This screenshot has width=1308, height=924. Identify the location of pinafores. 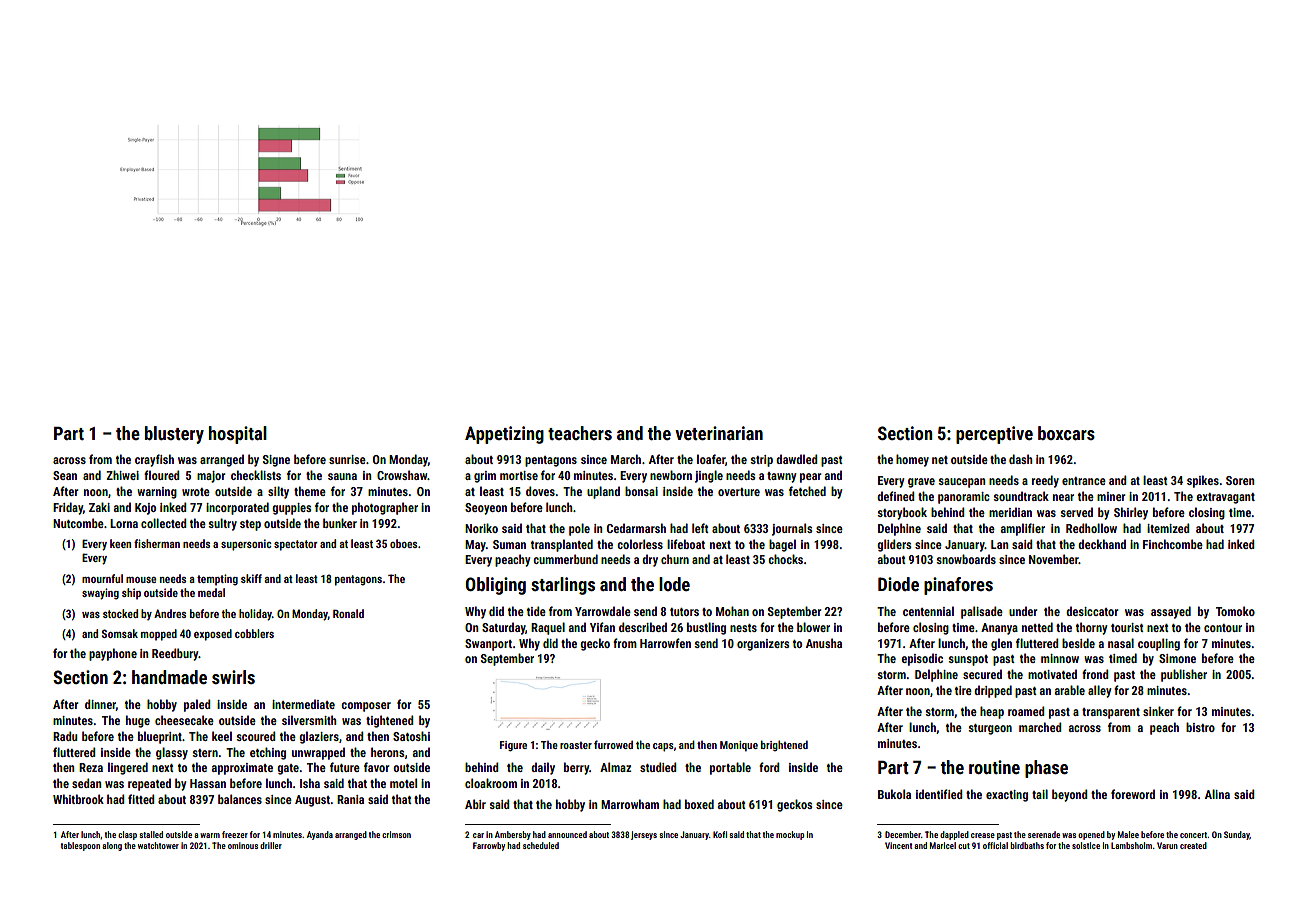
(958, 586).
